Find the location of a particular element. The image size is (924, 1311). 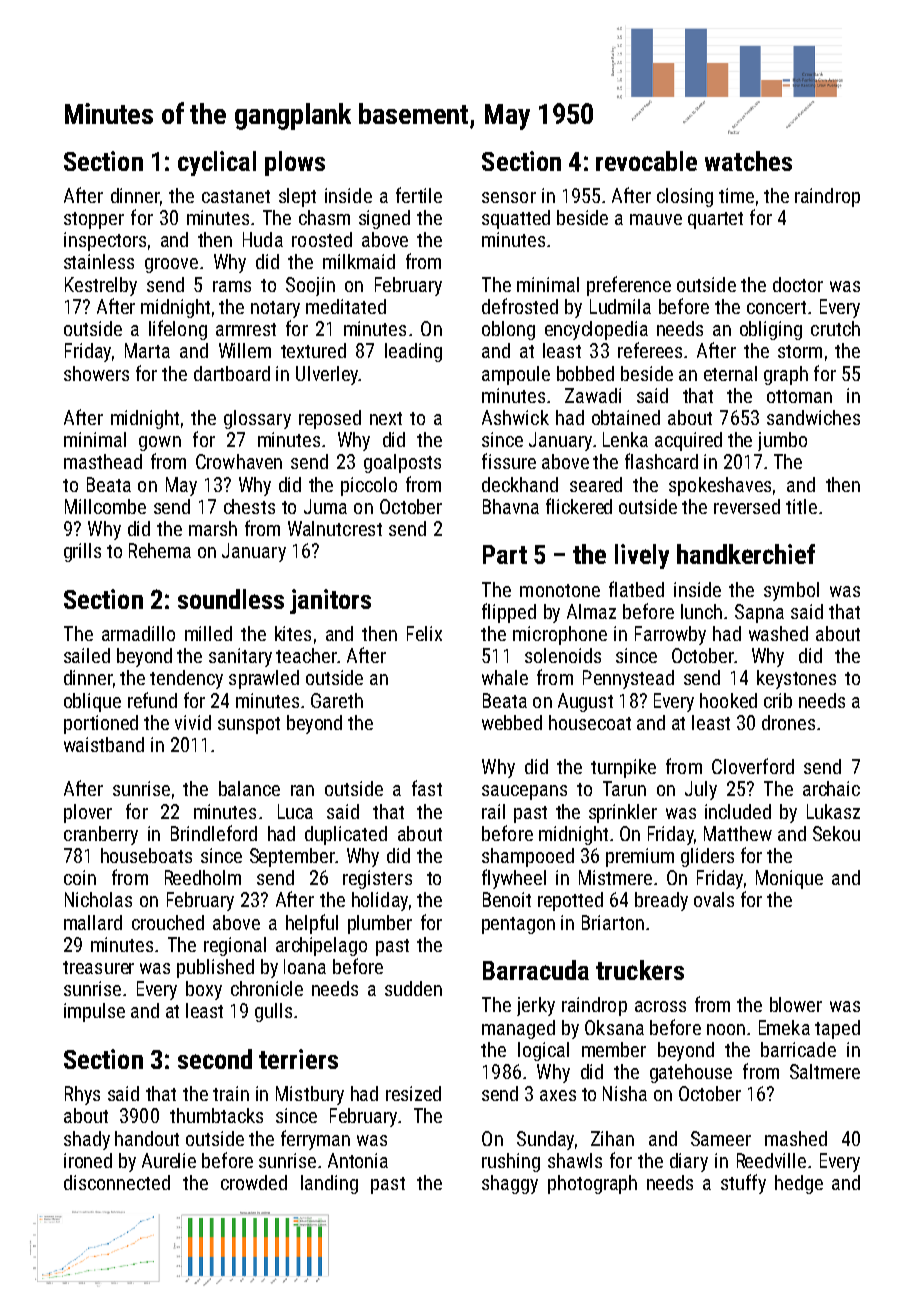

reversed is located at coordinates (747, 506).
